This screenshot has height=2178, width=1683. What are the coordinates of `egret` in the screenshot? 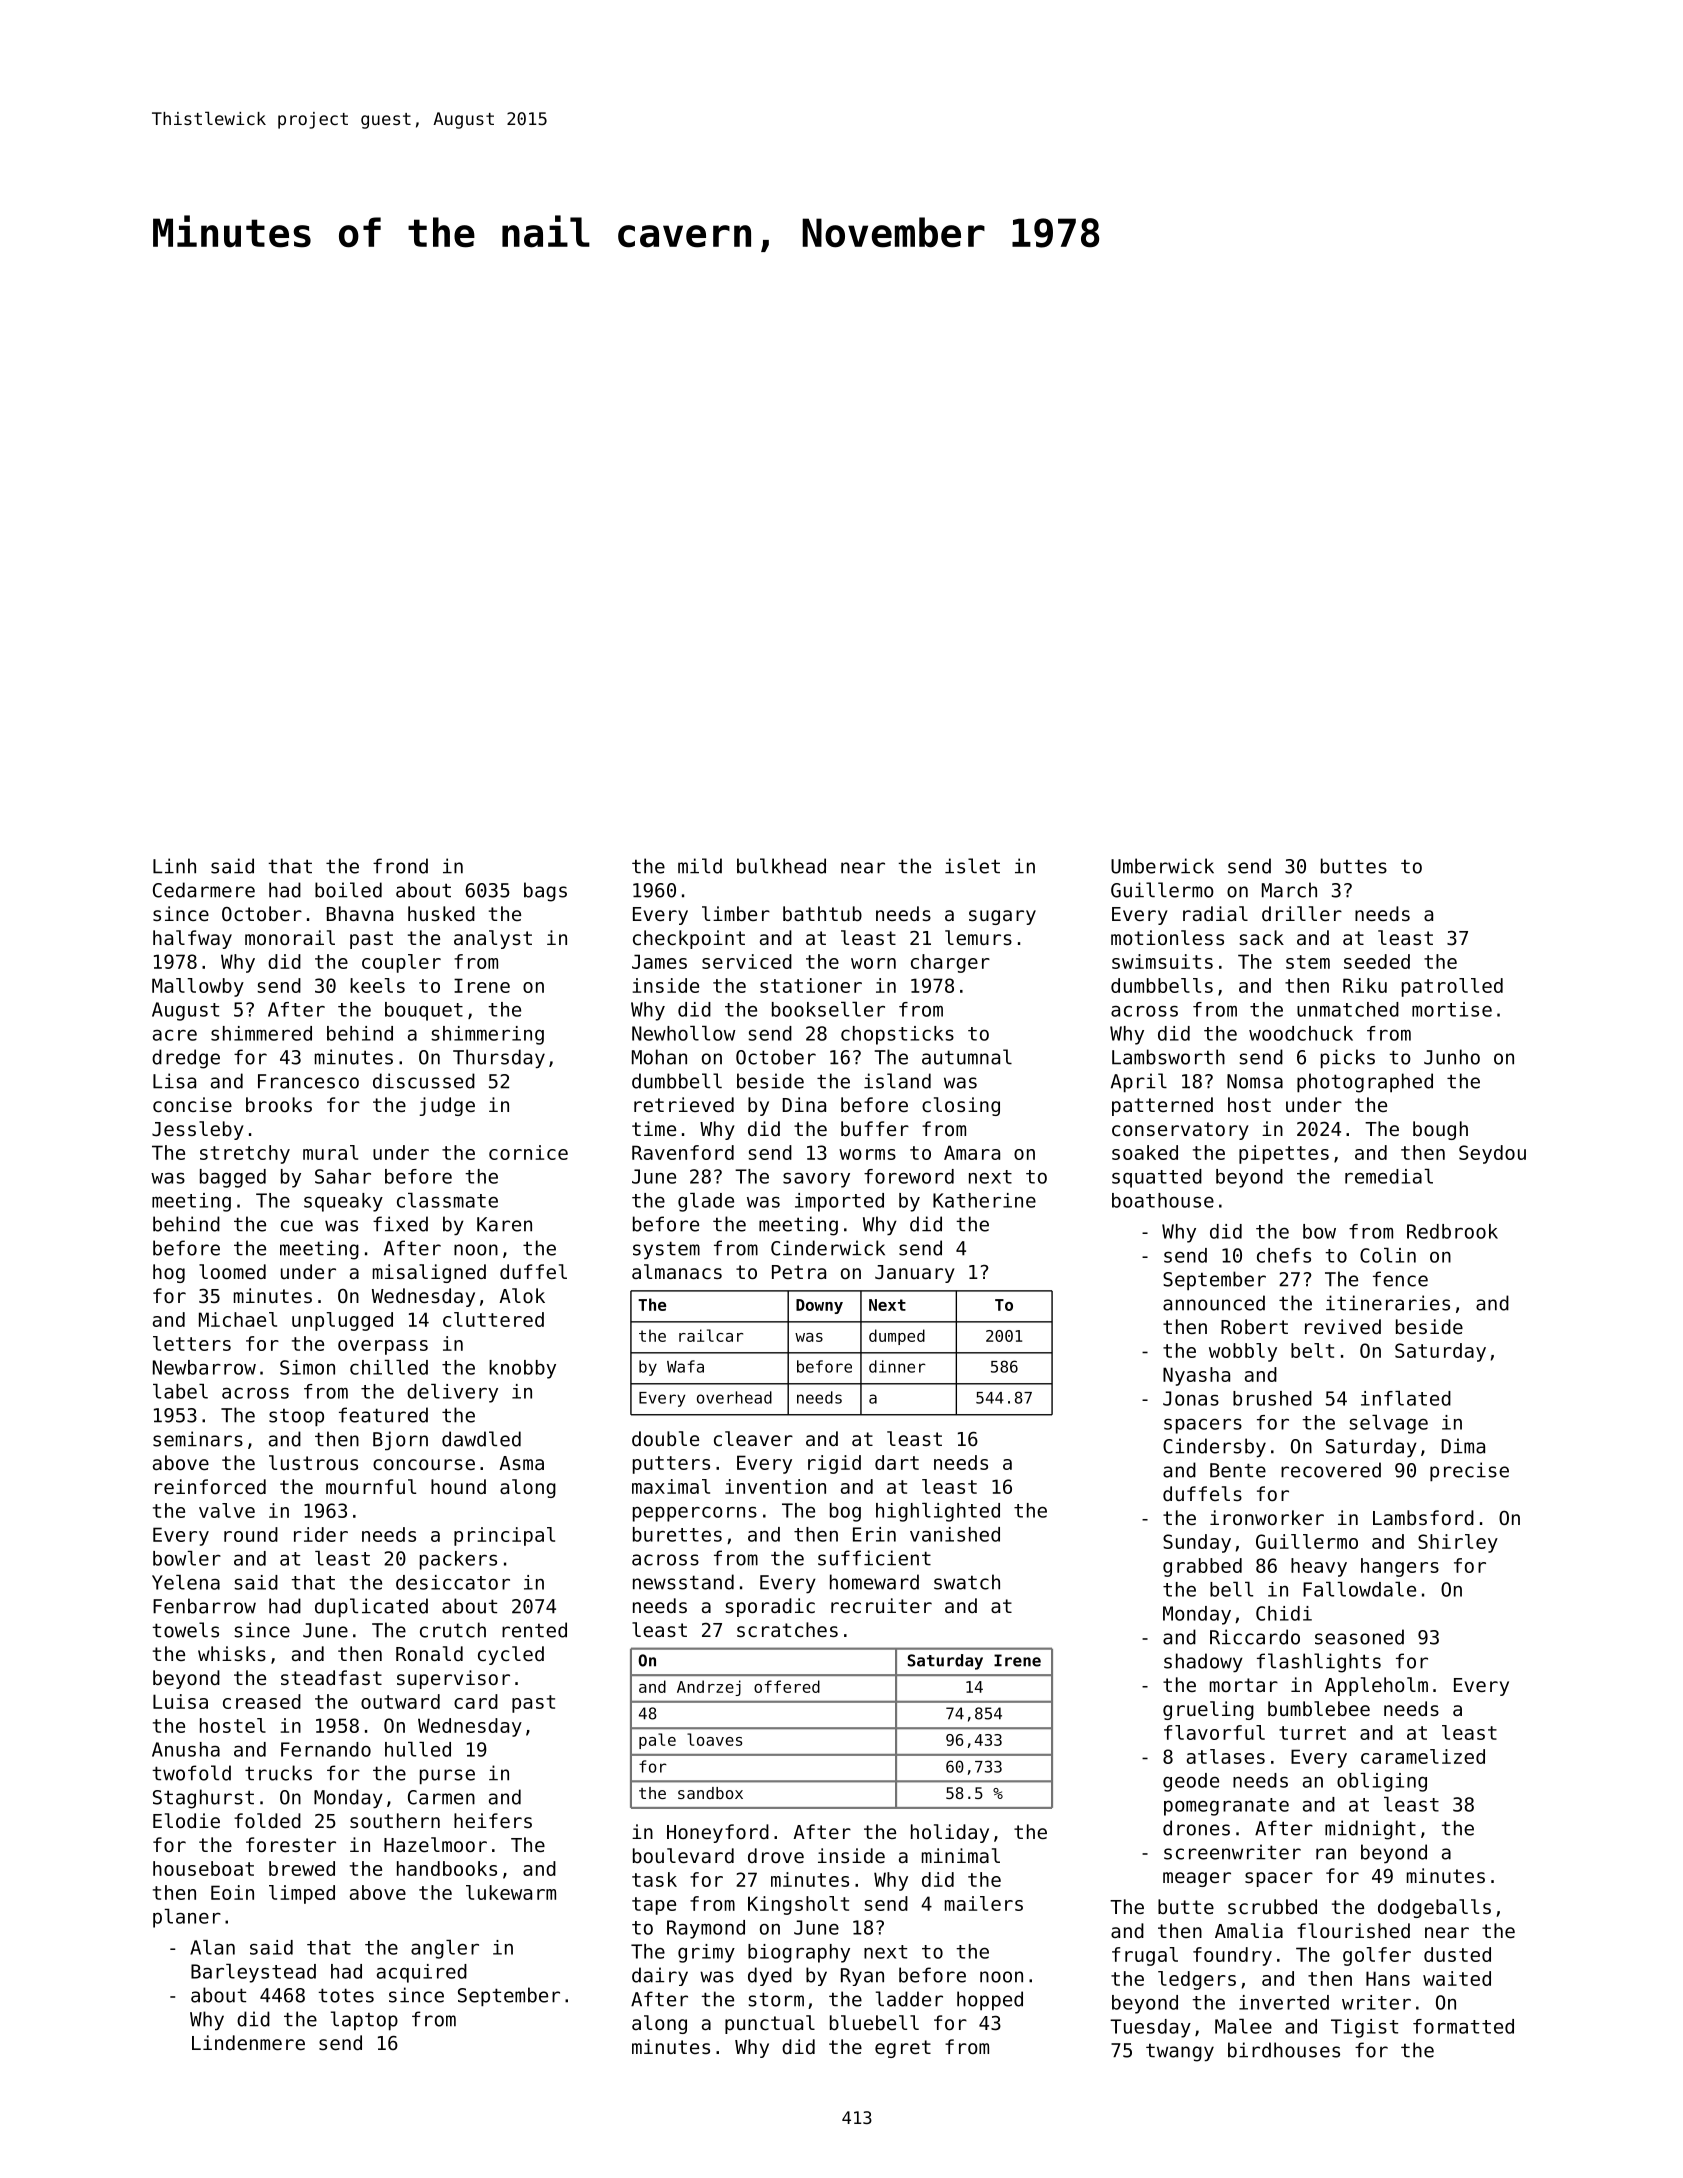 It's located at (903, 2049).
